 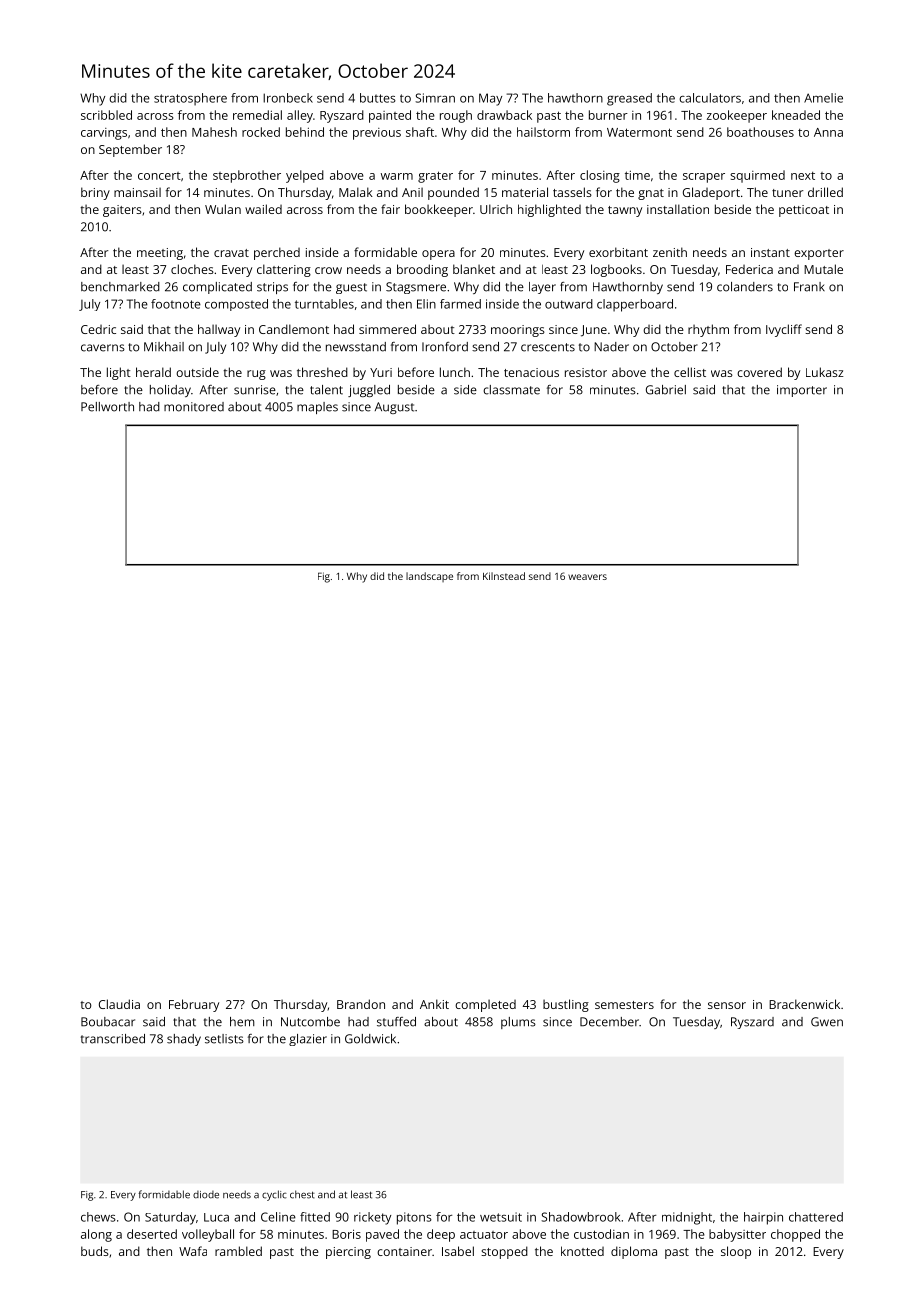 I want to click on calculators, so click(x=710, y=98).
